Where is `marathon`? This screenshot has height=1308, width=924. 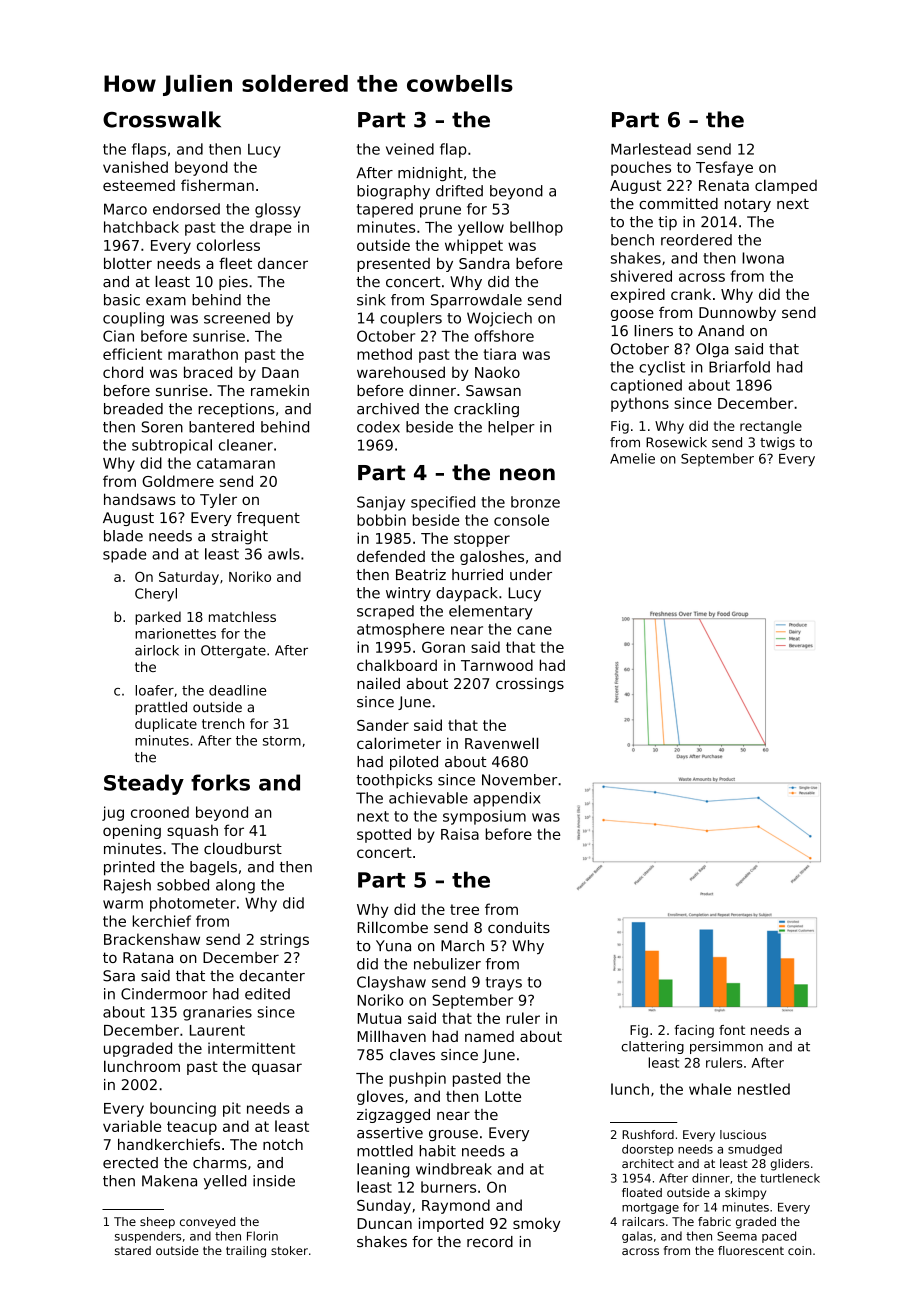
marathon is located at coordinates (203, 354).
